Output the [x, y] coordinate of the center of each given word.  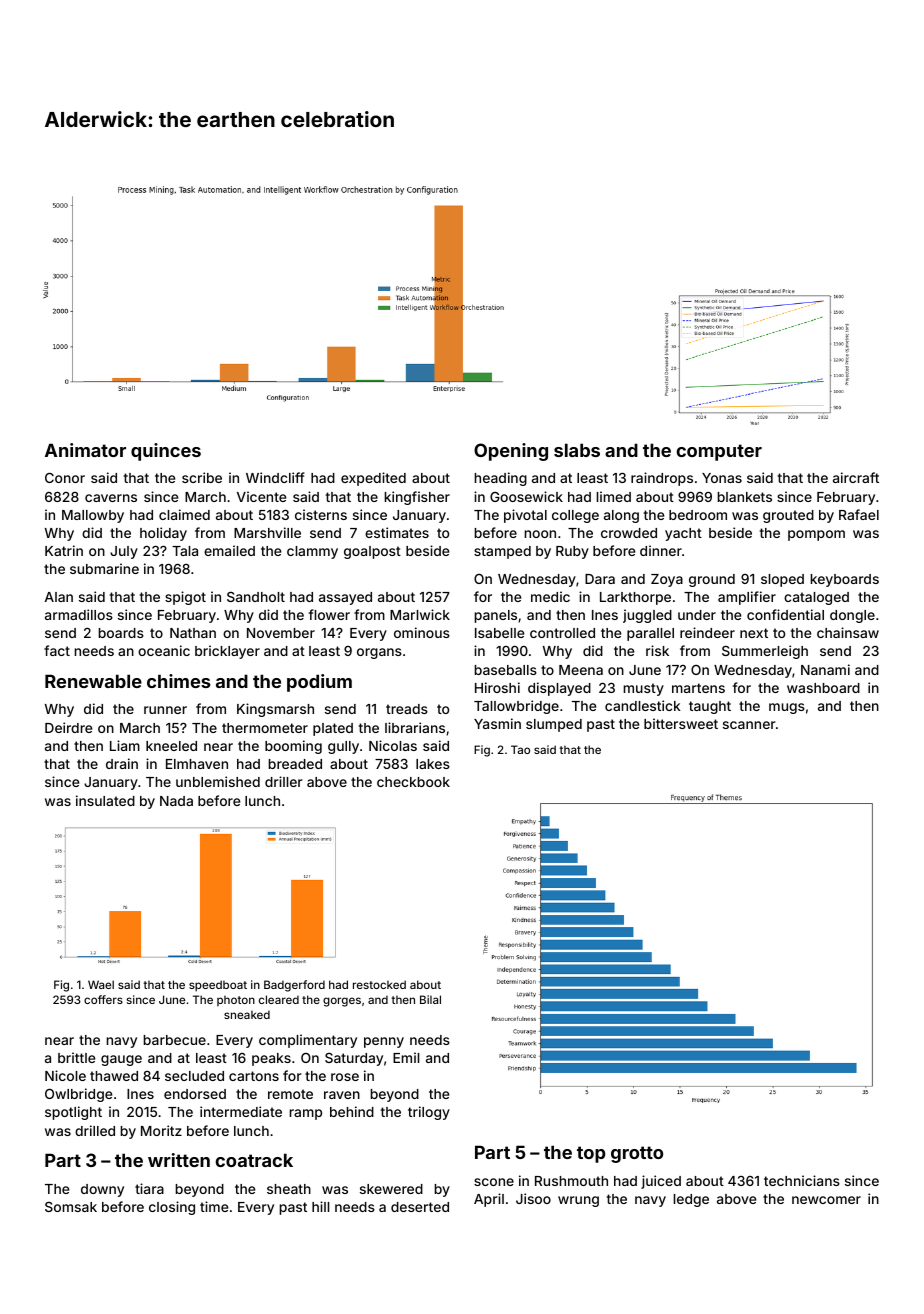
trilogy [429, 1113]
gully [343, 747]
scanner [749, 725]
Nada [176, 801]
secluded [194, 1076]
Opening [511, 452]
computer [719, 452]
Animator [85, 450]
